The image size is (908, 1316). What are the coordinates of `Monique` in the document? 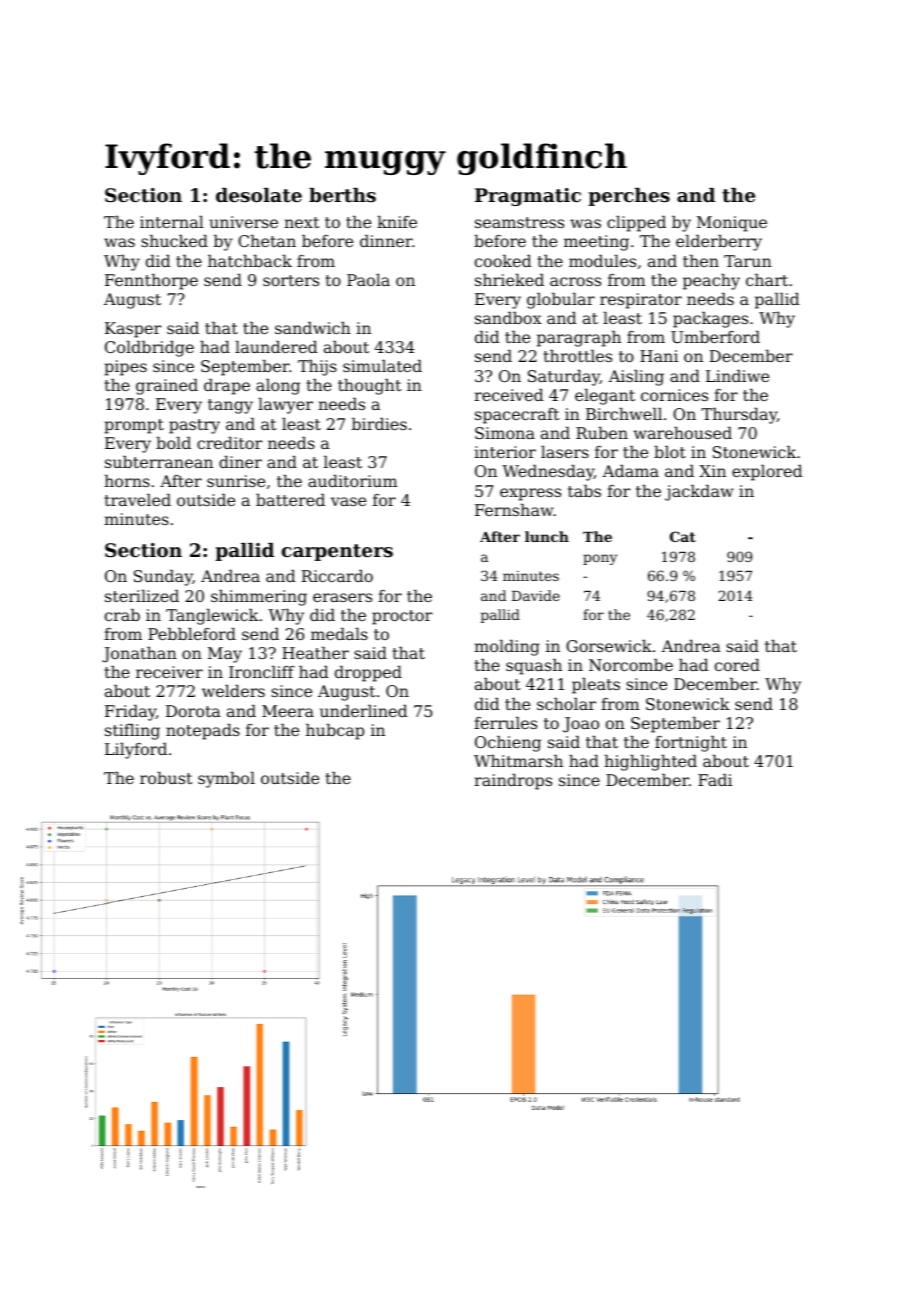 It's located at (732, 224).
